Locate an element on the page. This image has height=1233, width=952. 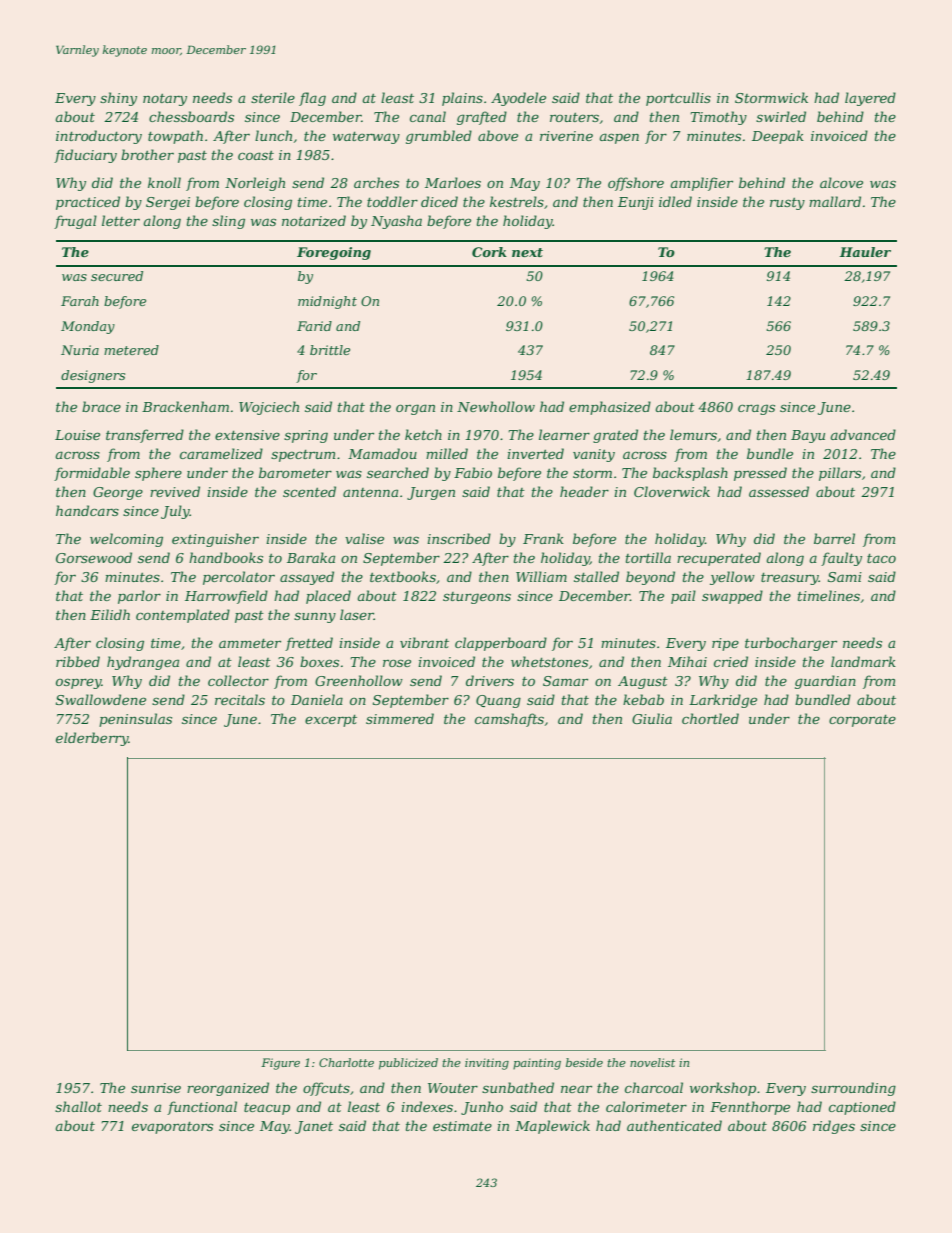
advanced is located at coordinates (863, 434).
